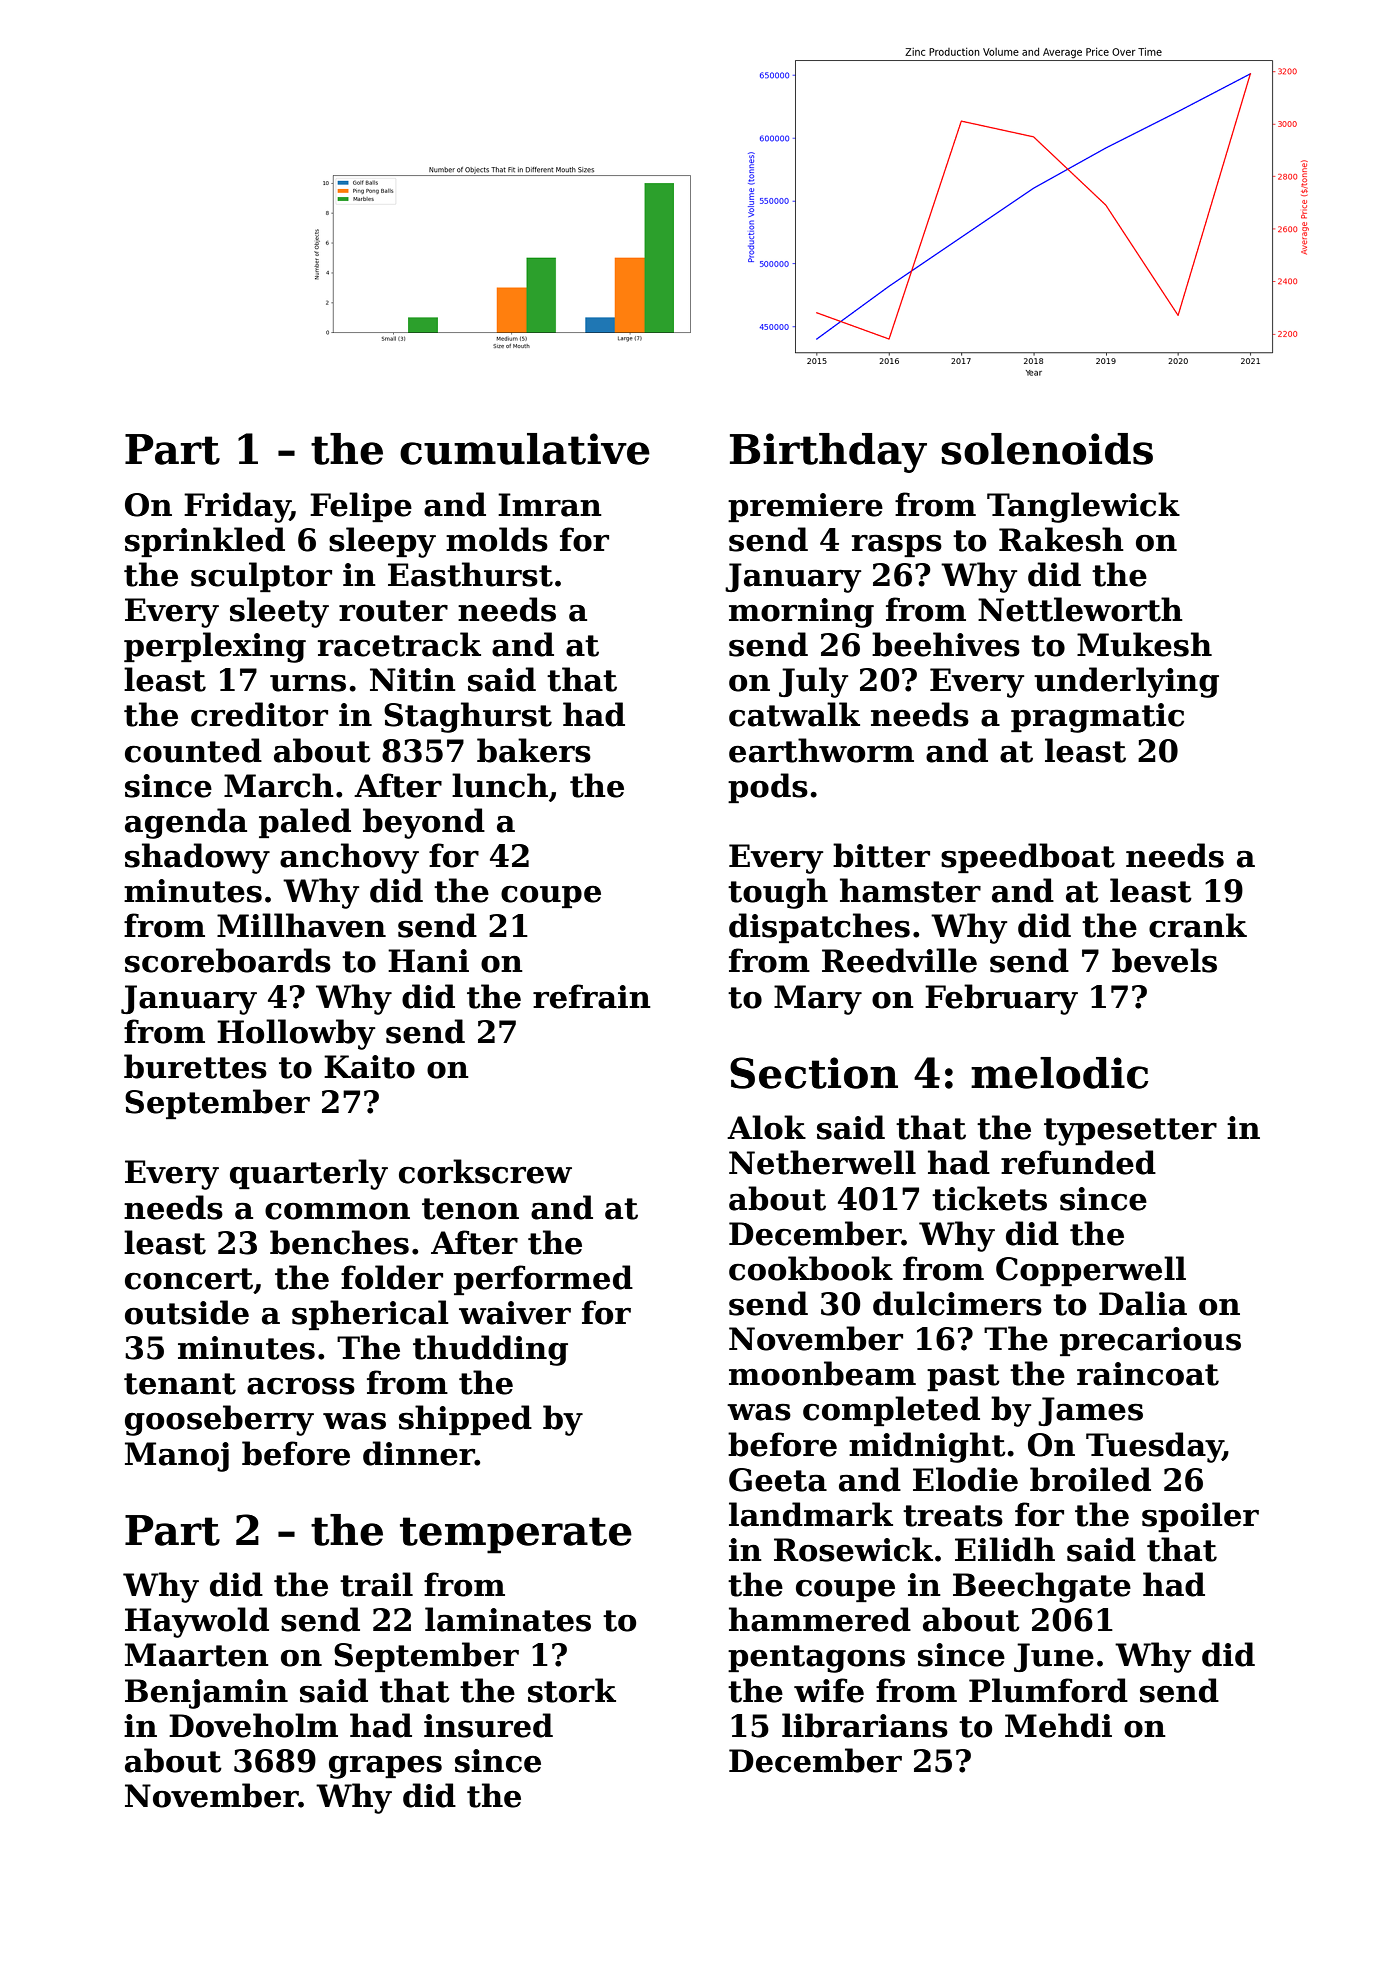  What do you see at coordinates (1144, 644) in the screenshot?
I see `Mukesh` at bounding box center [1144, 644].
